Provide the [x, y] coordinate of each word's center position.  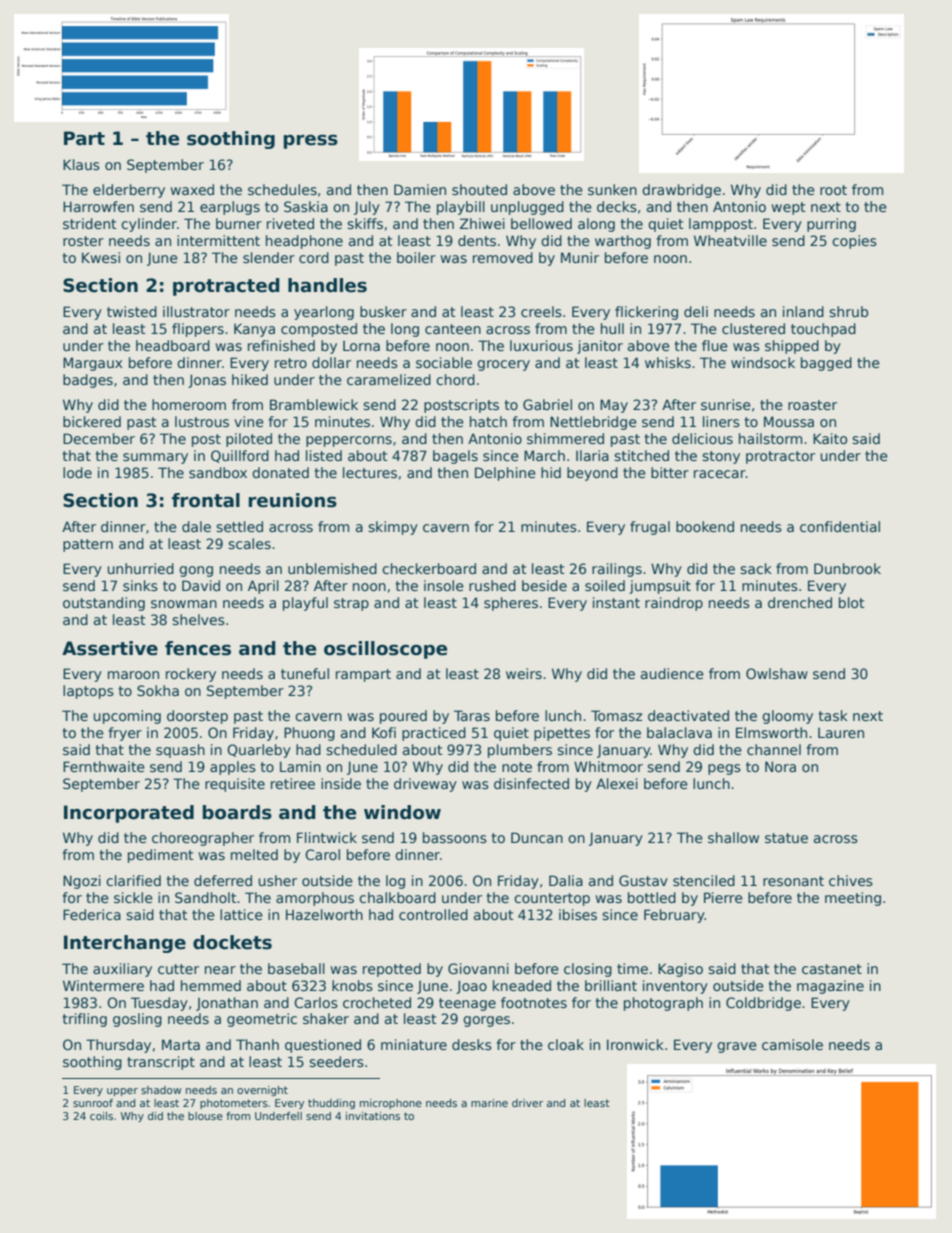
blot [852, 602]
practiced [434, 734]
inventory [675, 987]
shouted [479, 189]
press [311, 141]
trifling [85, 1020]
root [833, 190]
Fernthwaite [104, 766]
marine [489, 1103]
